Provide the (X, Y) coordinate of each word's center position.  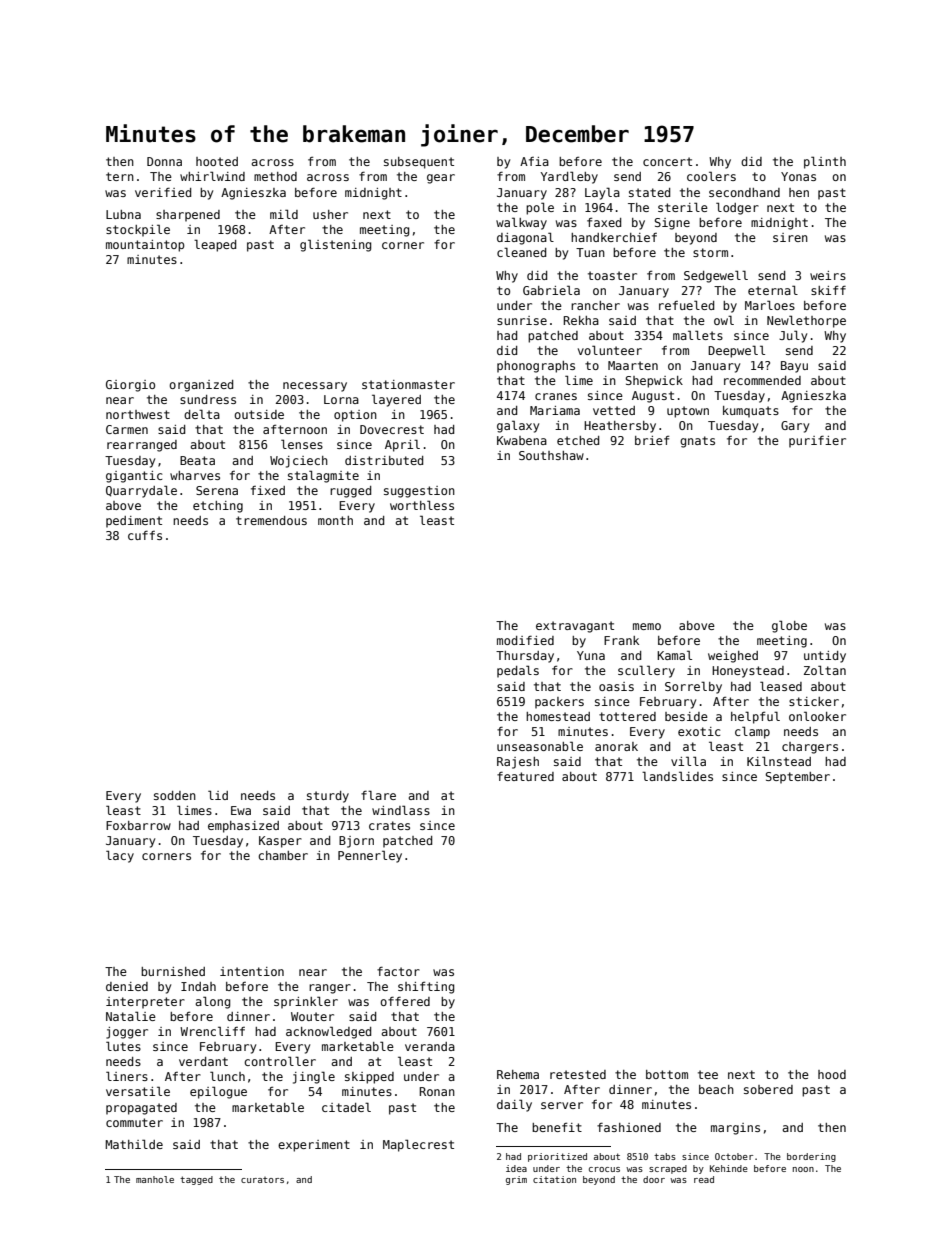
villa (688, 761)
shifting (426, 987)
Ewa (241, 810)
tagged (196, 1180)
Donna (164, 161)
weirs (828, 275)
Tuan (590, 252)
